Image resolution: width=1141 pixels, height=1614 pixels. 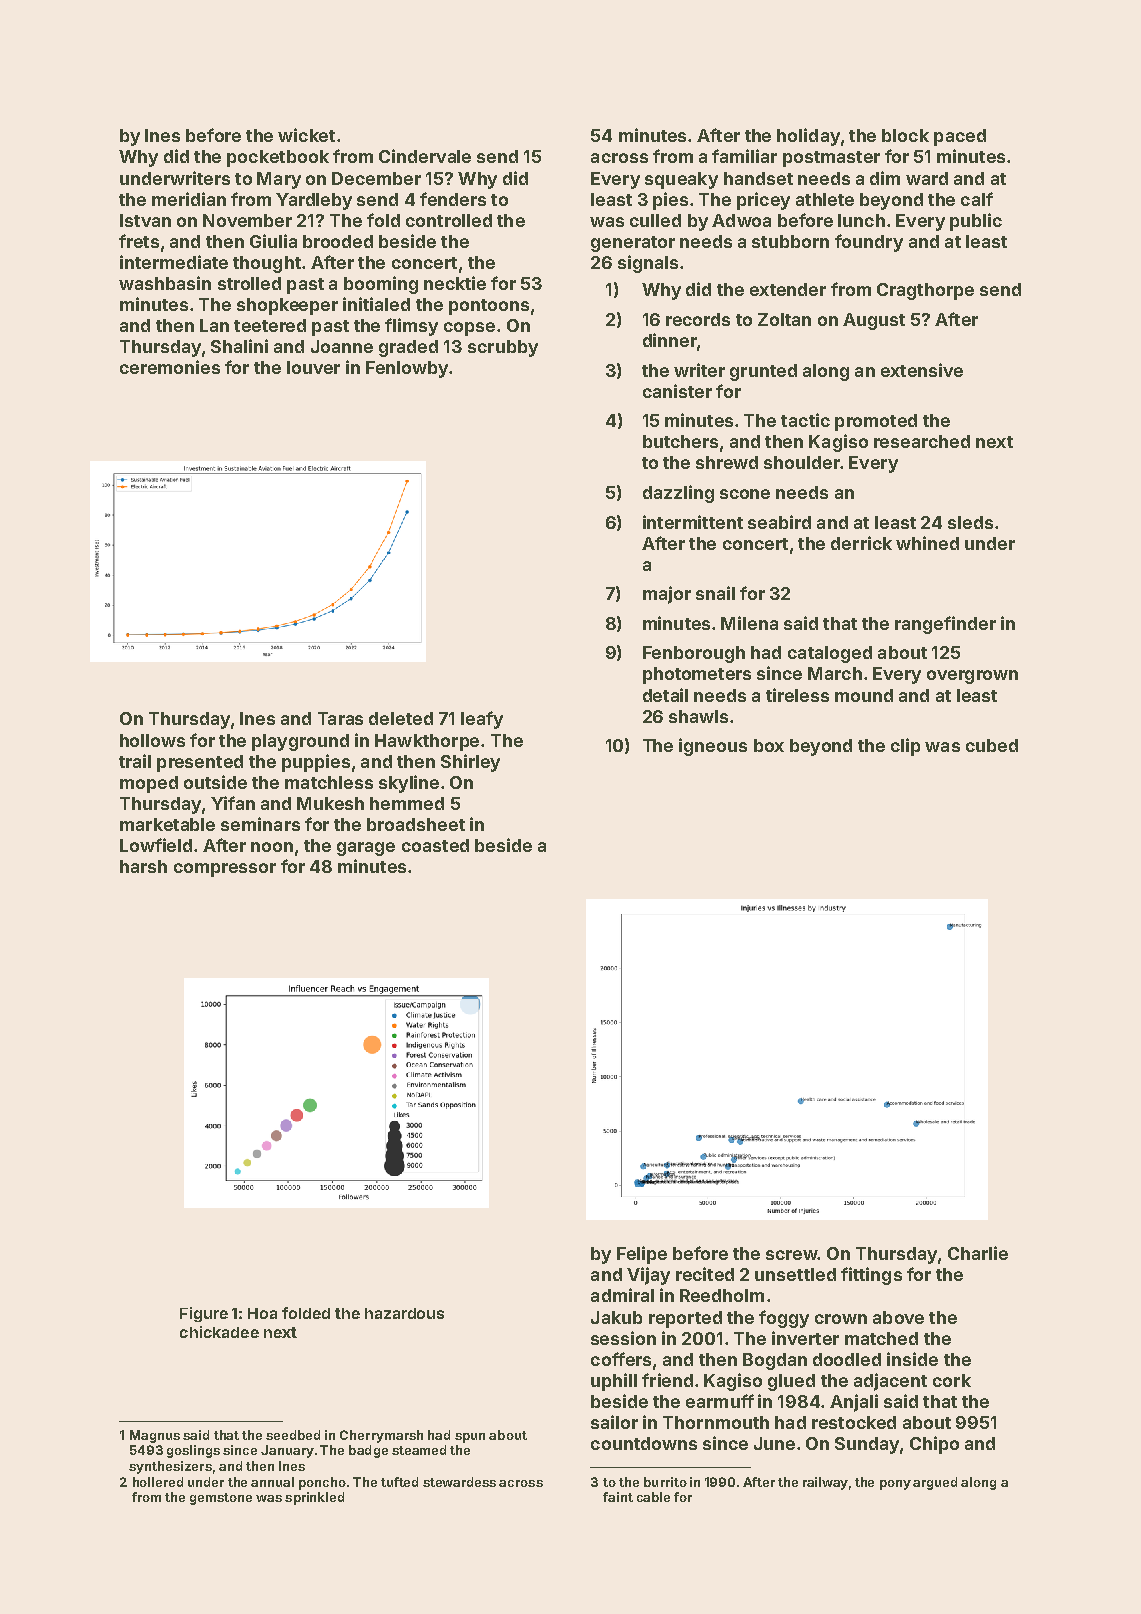 I want to click on controlled, so click(x=449, y=220).
